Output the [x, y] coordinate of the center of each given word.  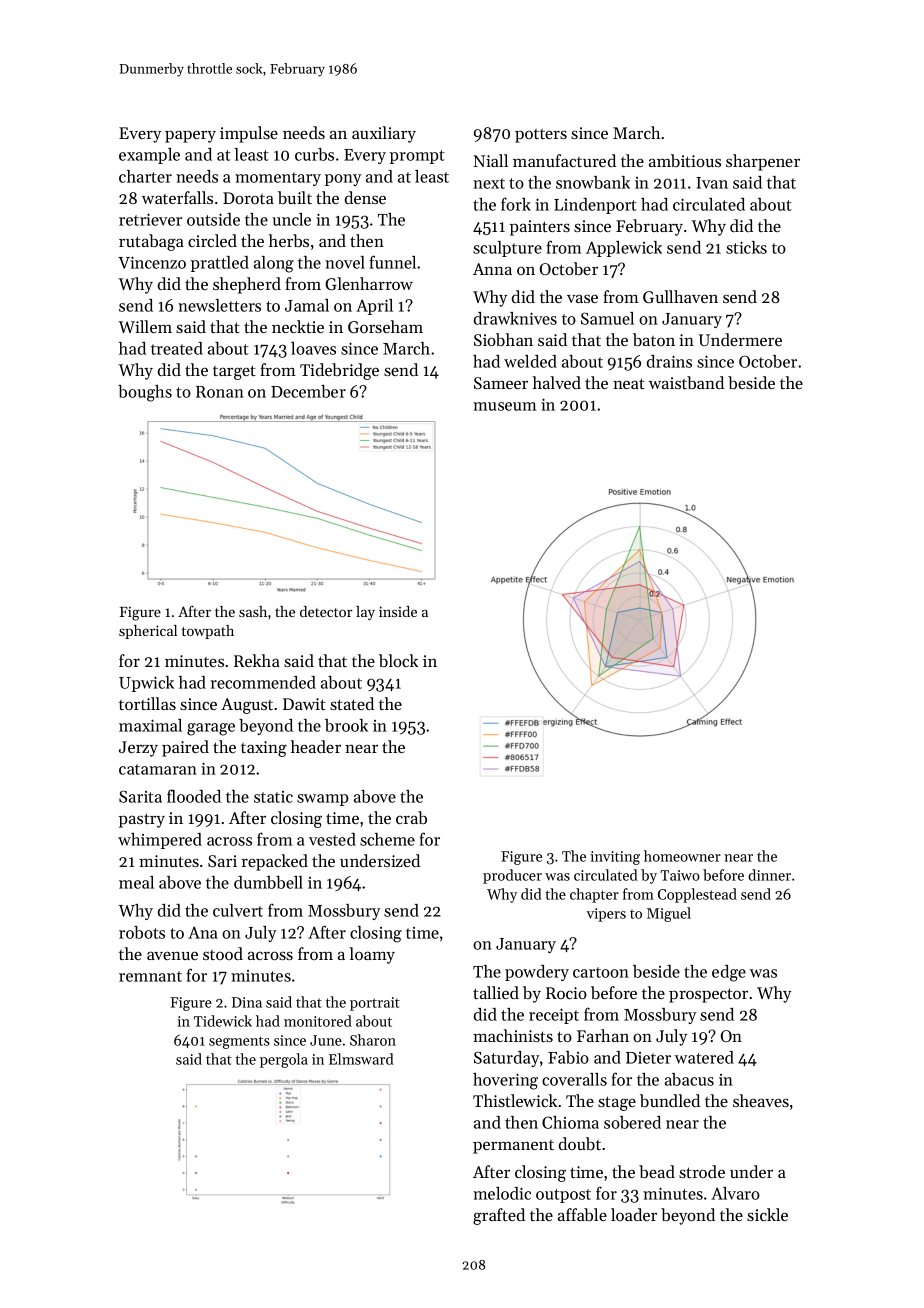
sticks [746, 247]
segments [239, 1042]
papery [190, 136]
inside [398, 611]
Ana [202, 933]
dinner [769, 875]
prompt [417, 157]
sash [253, 611]
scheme [387, 839]
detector [326, 611]
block [398, 660]
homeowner [682, 856]
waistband [686, 382]
